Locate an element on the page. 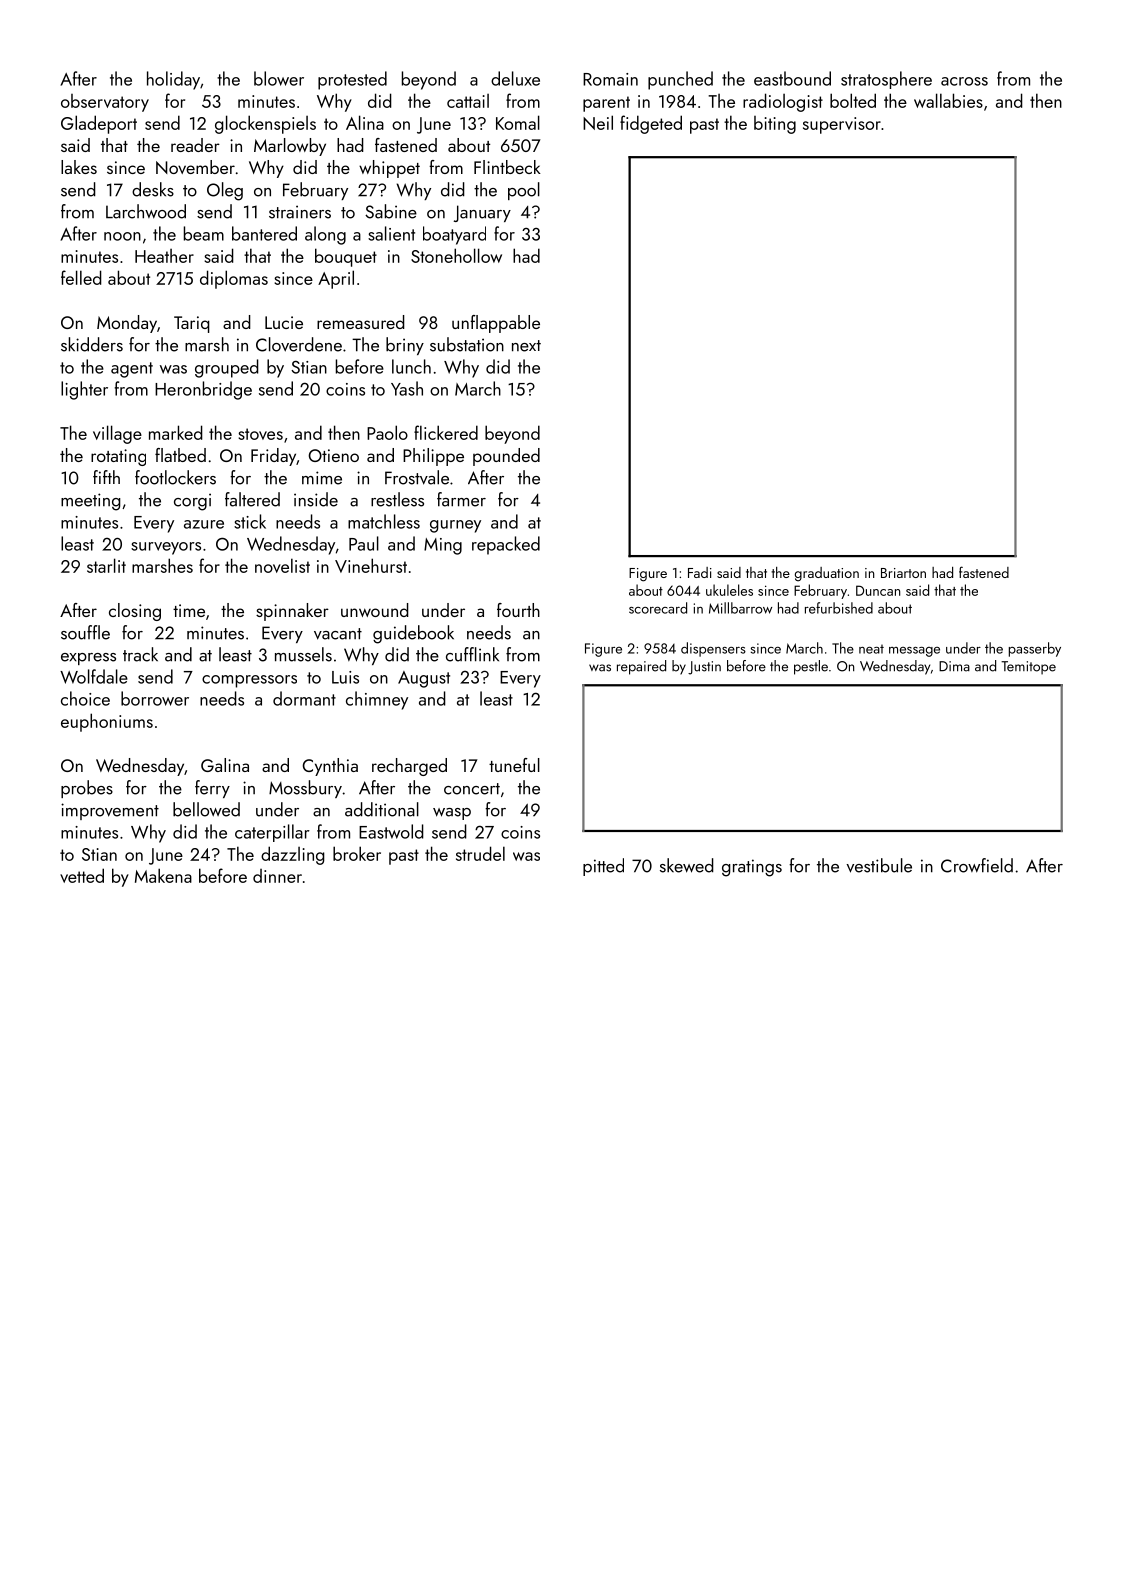  souffle is located at coordinates (85, 632).
